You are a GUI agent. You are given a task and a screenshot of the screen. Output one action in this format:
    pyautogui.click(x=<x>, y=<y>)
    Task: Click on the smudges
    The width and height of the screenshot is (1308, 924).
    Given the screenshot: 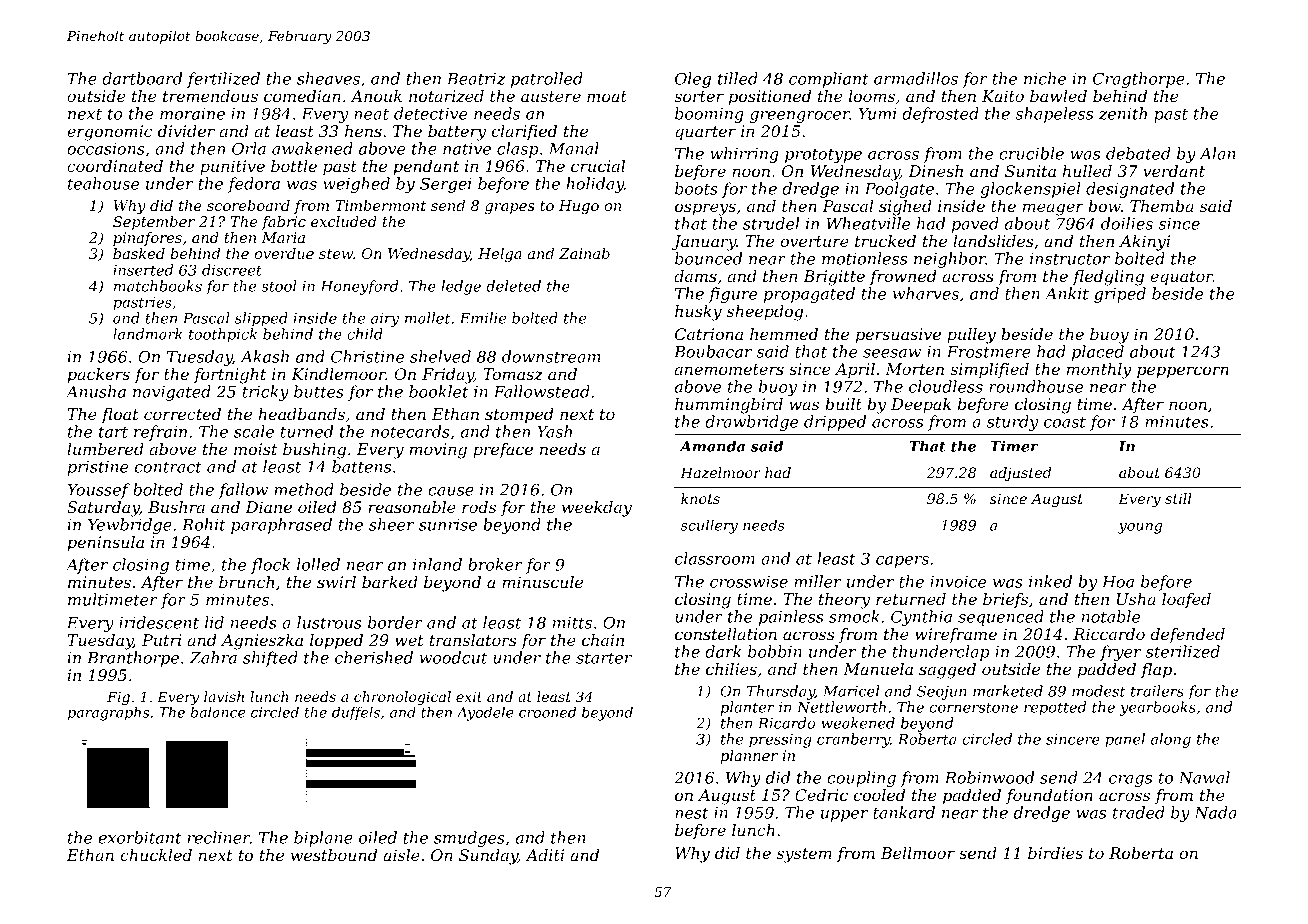 What is the action you would take?
    pyautogui.click(x=469, y=839)
